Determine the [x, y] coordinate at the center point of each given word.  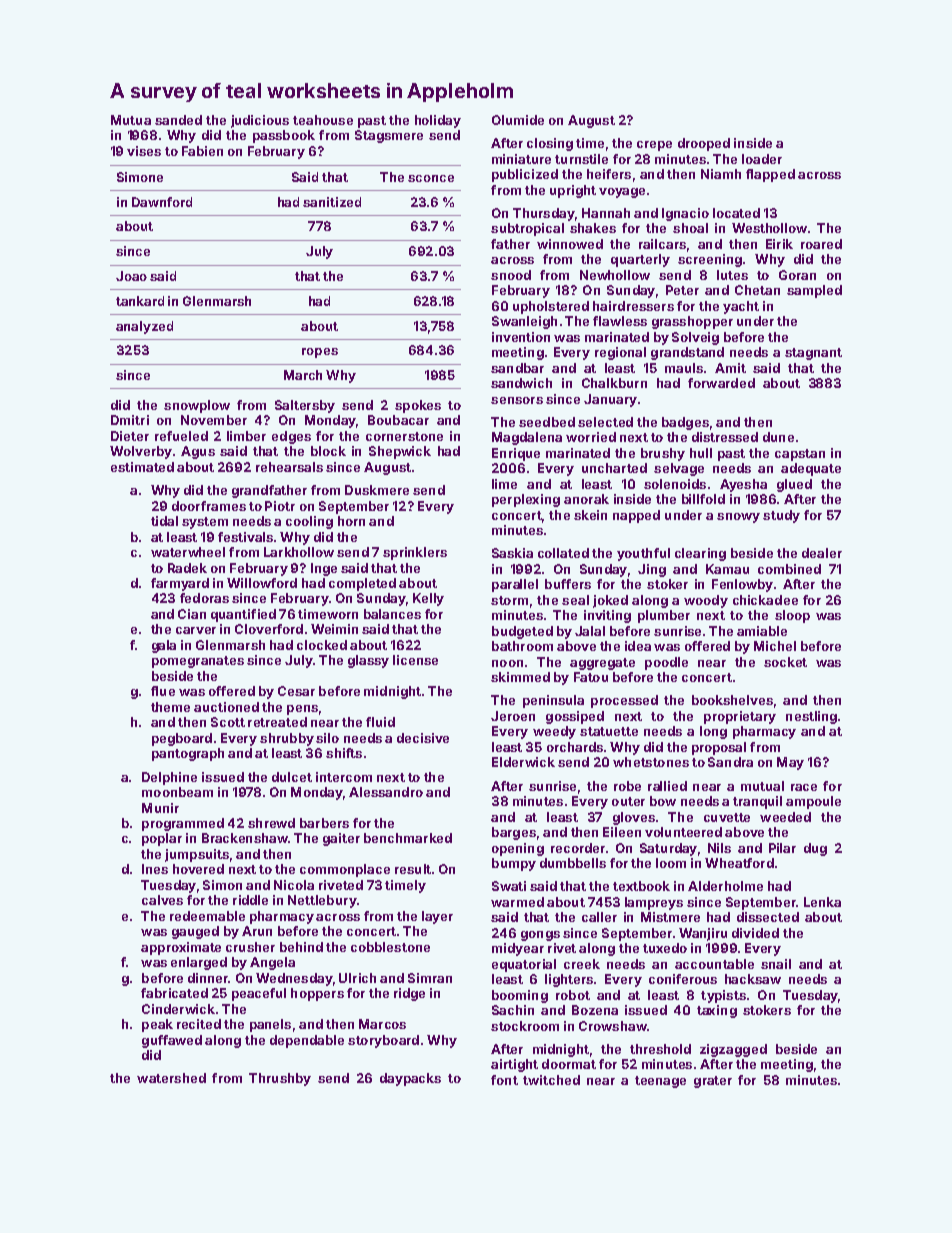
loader [762, 159]
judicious [260, 121]
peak [157, 1025]
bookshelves [732, 700]
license [415, 660]
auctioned [226, 707]
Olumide [518, 120]
